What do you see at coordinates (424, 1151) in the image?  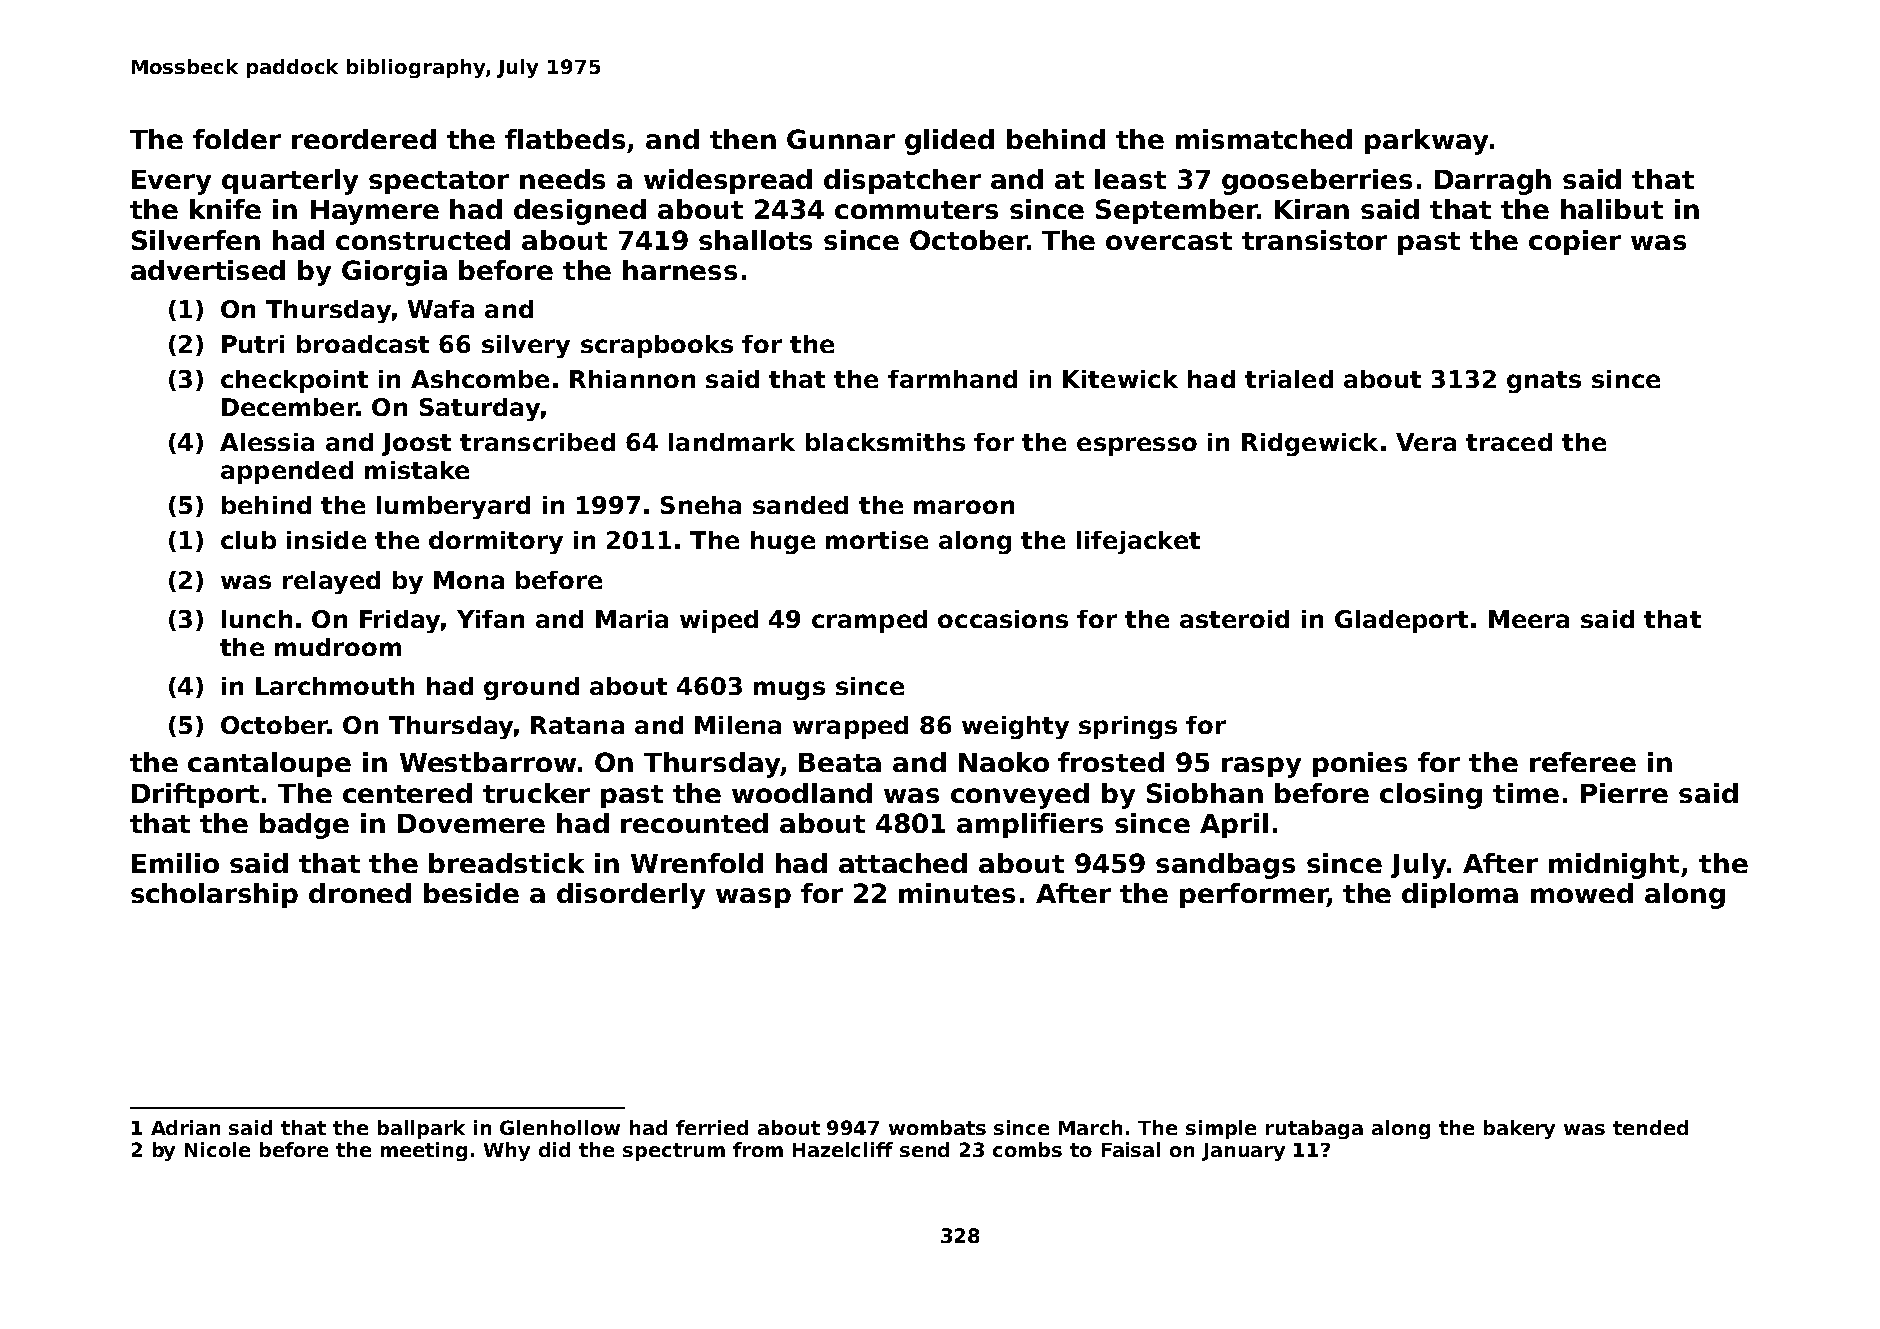 I see `meeting` at bounding box center [424, 1151].
